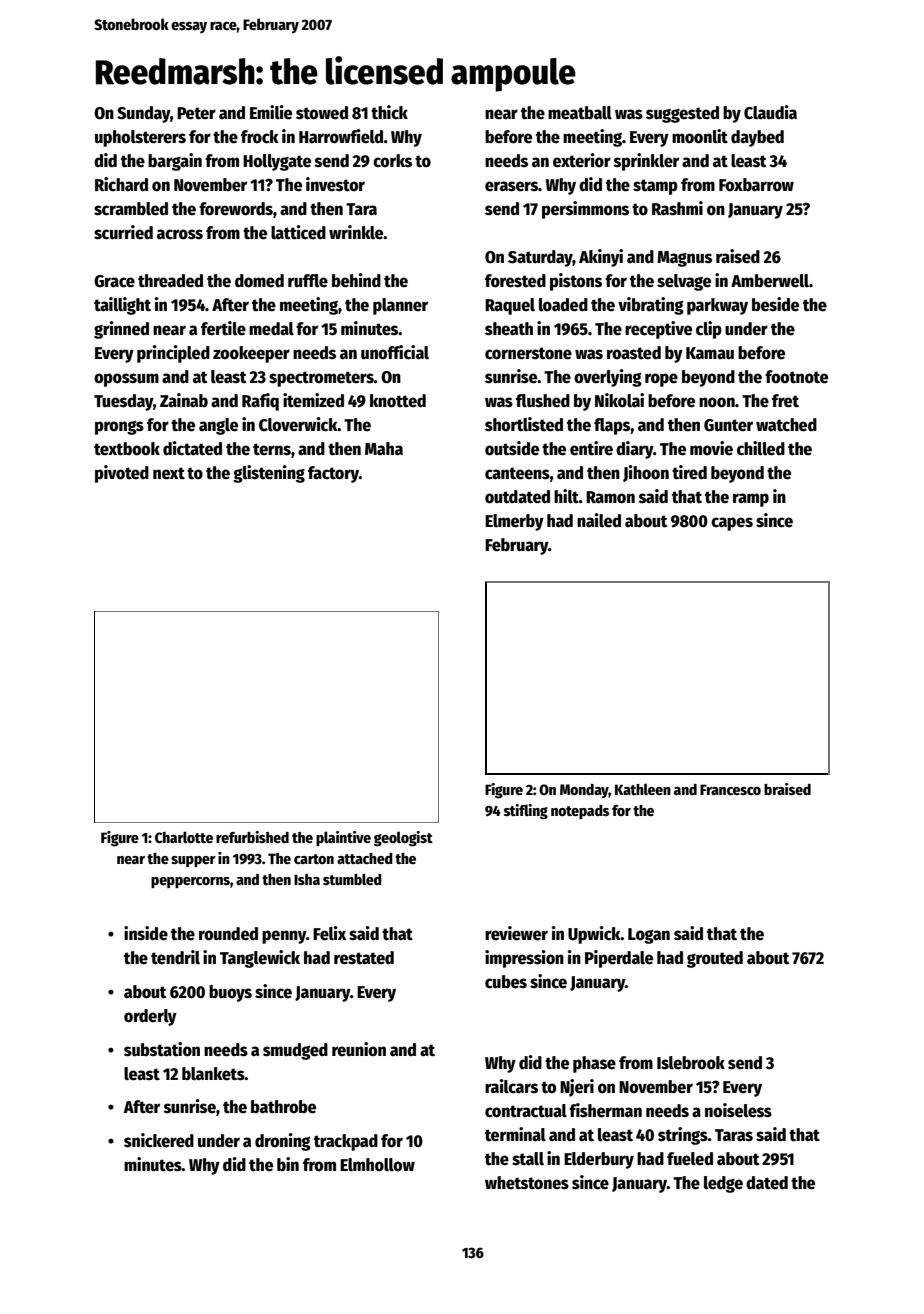 The image size is (924, 1314). I want to click on geologist, so click(403, 839).
